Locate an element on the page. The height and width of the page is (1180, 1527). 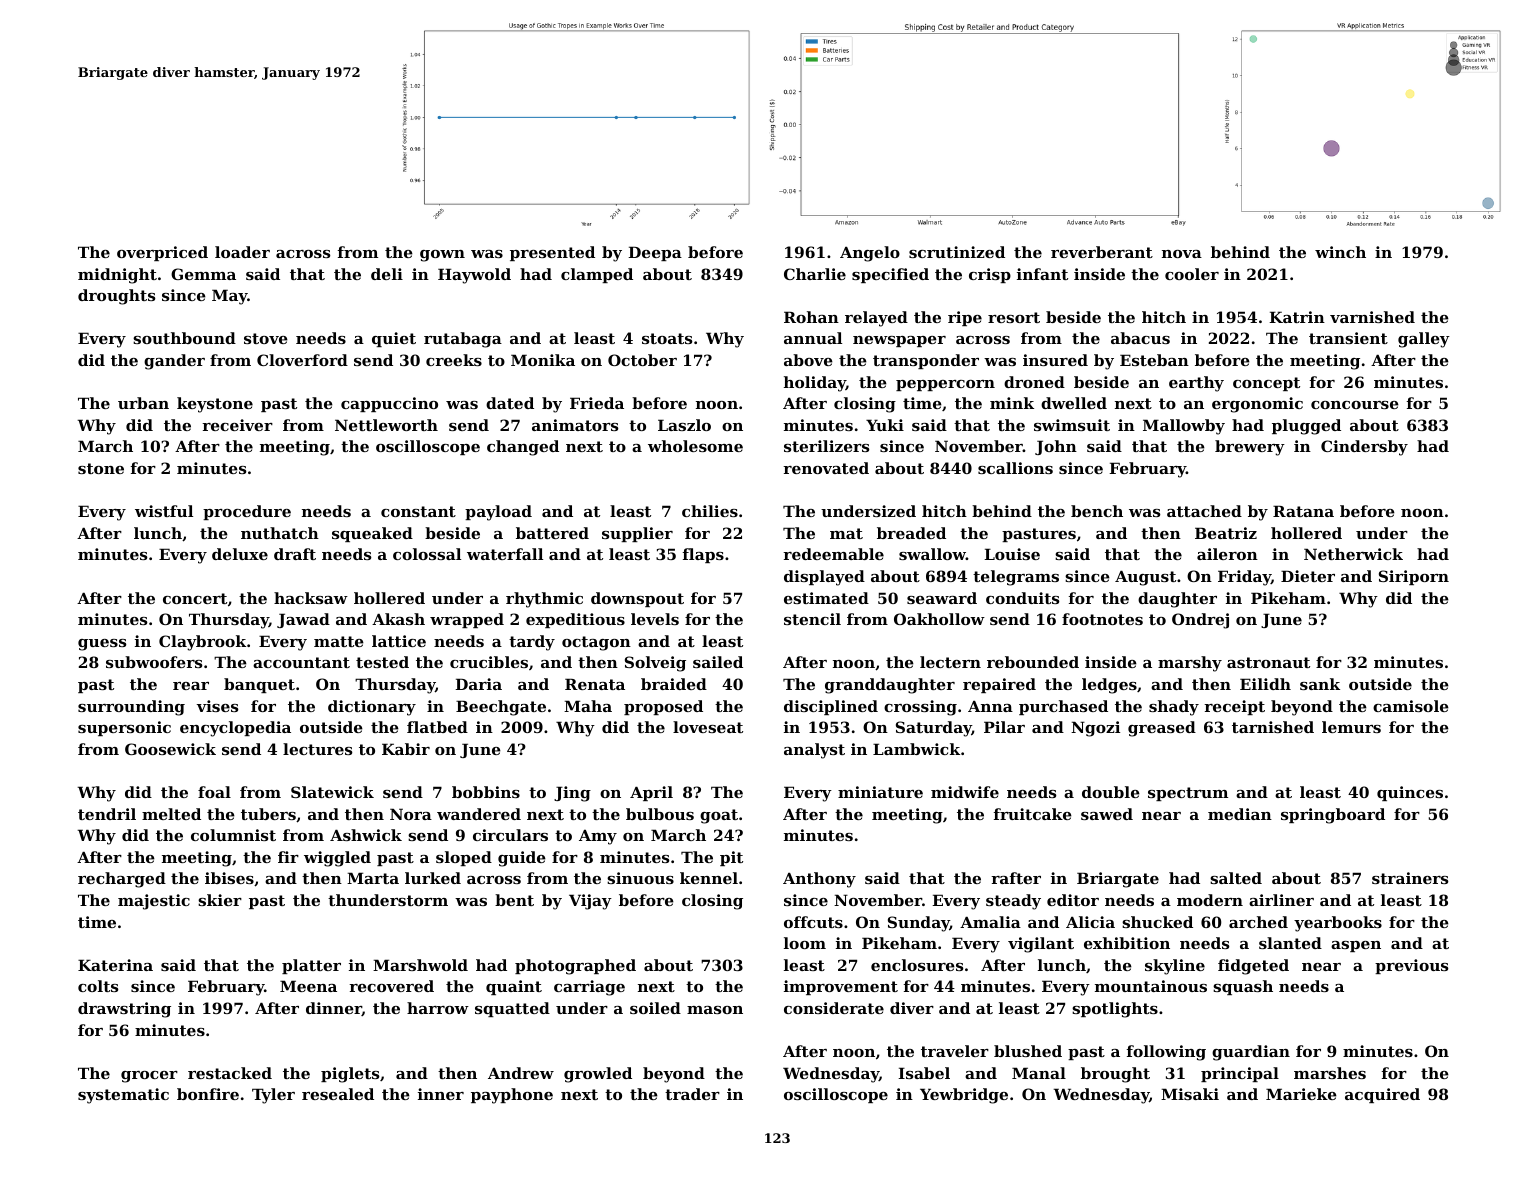
sterilizers is located at coordinates (826, 446).
